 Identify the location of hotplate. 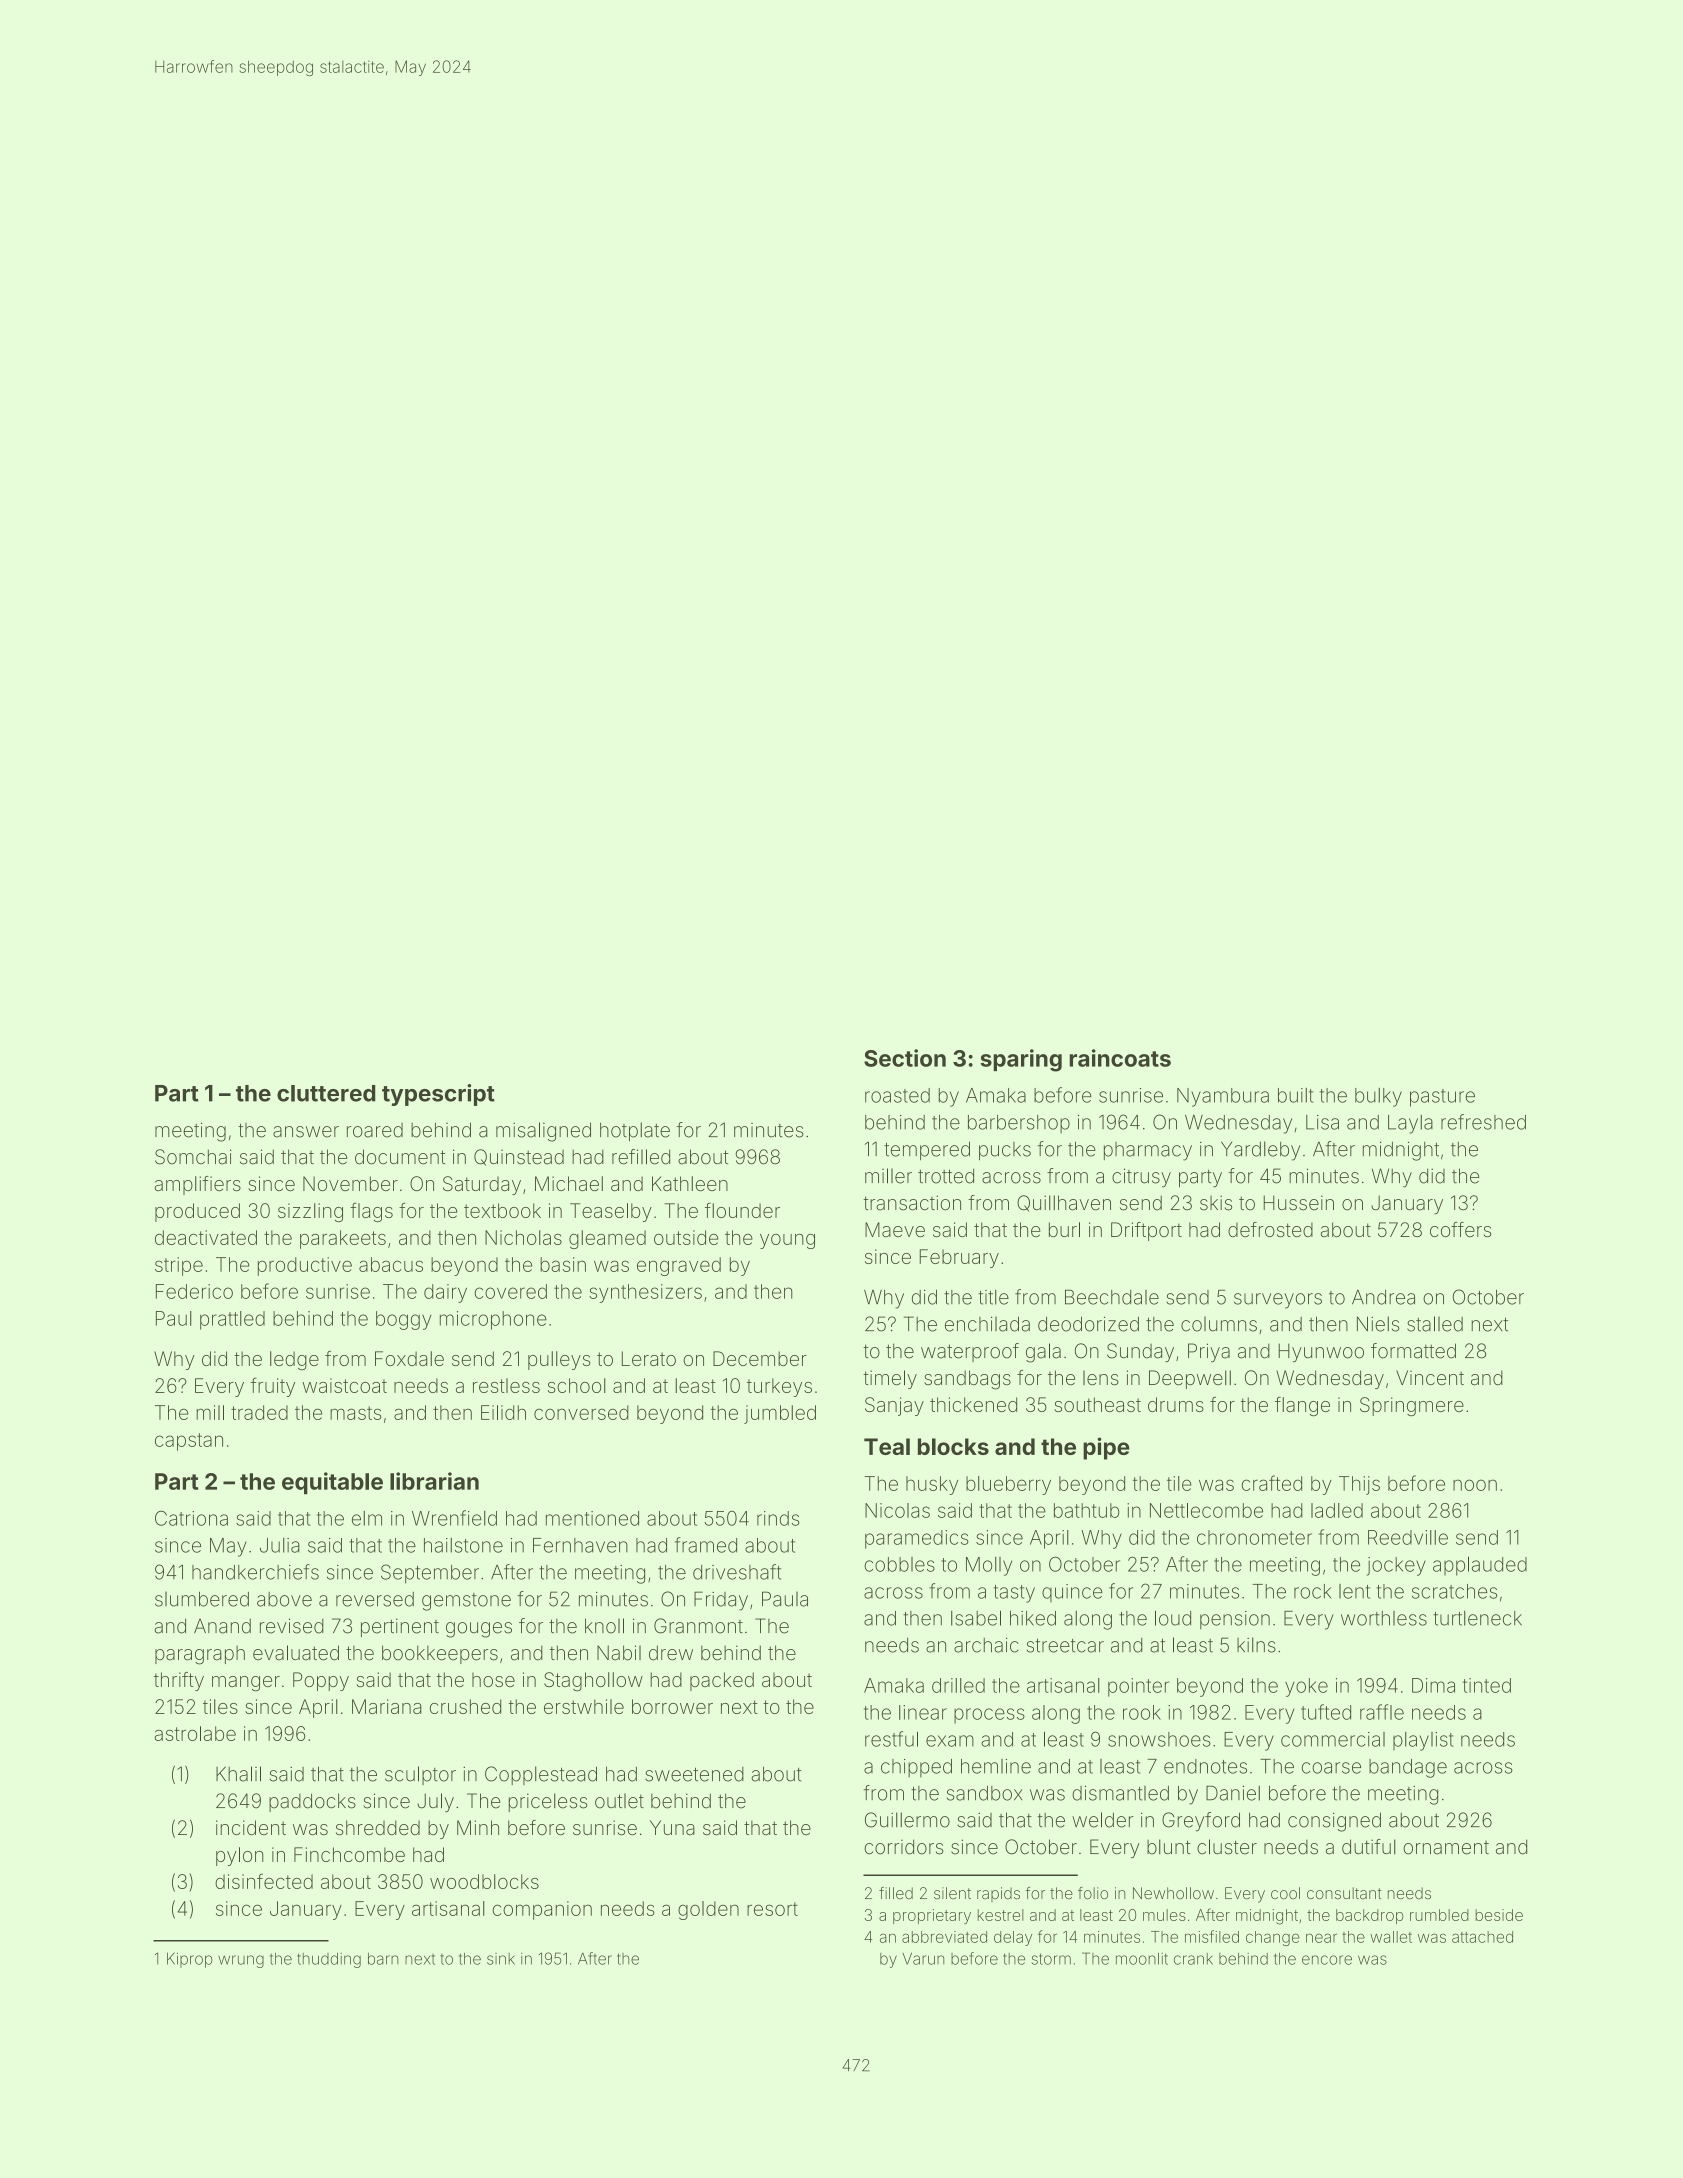
(635, 1131).
